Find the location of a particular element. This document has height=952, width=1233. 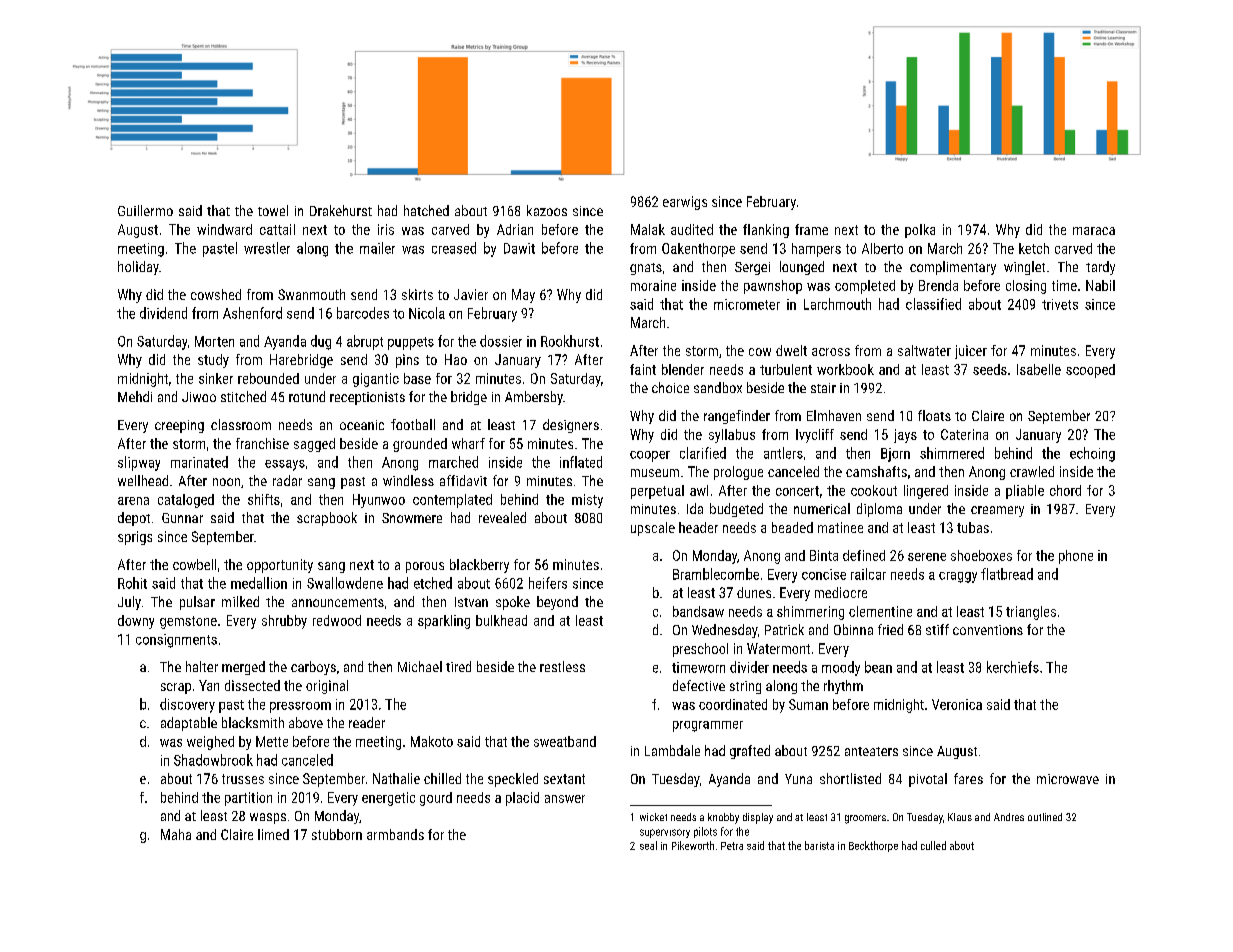

Malak is located at coordinates (648, 229).
